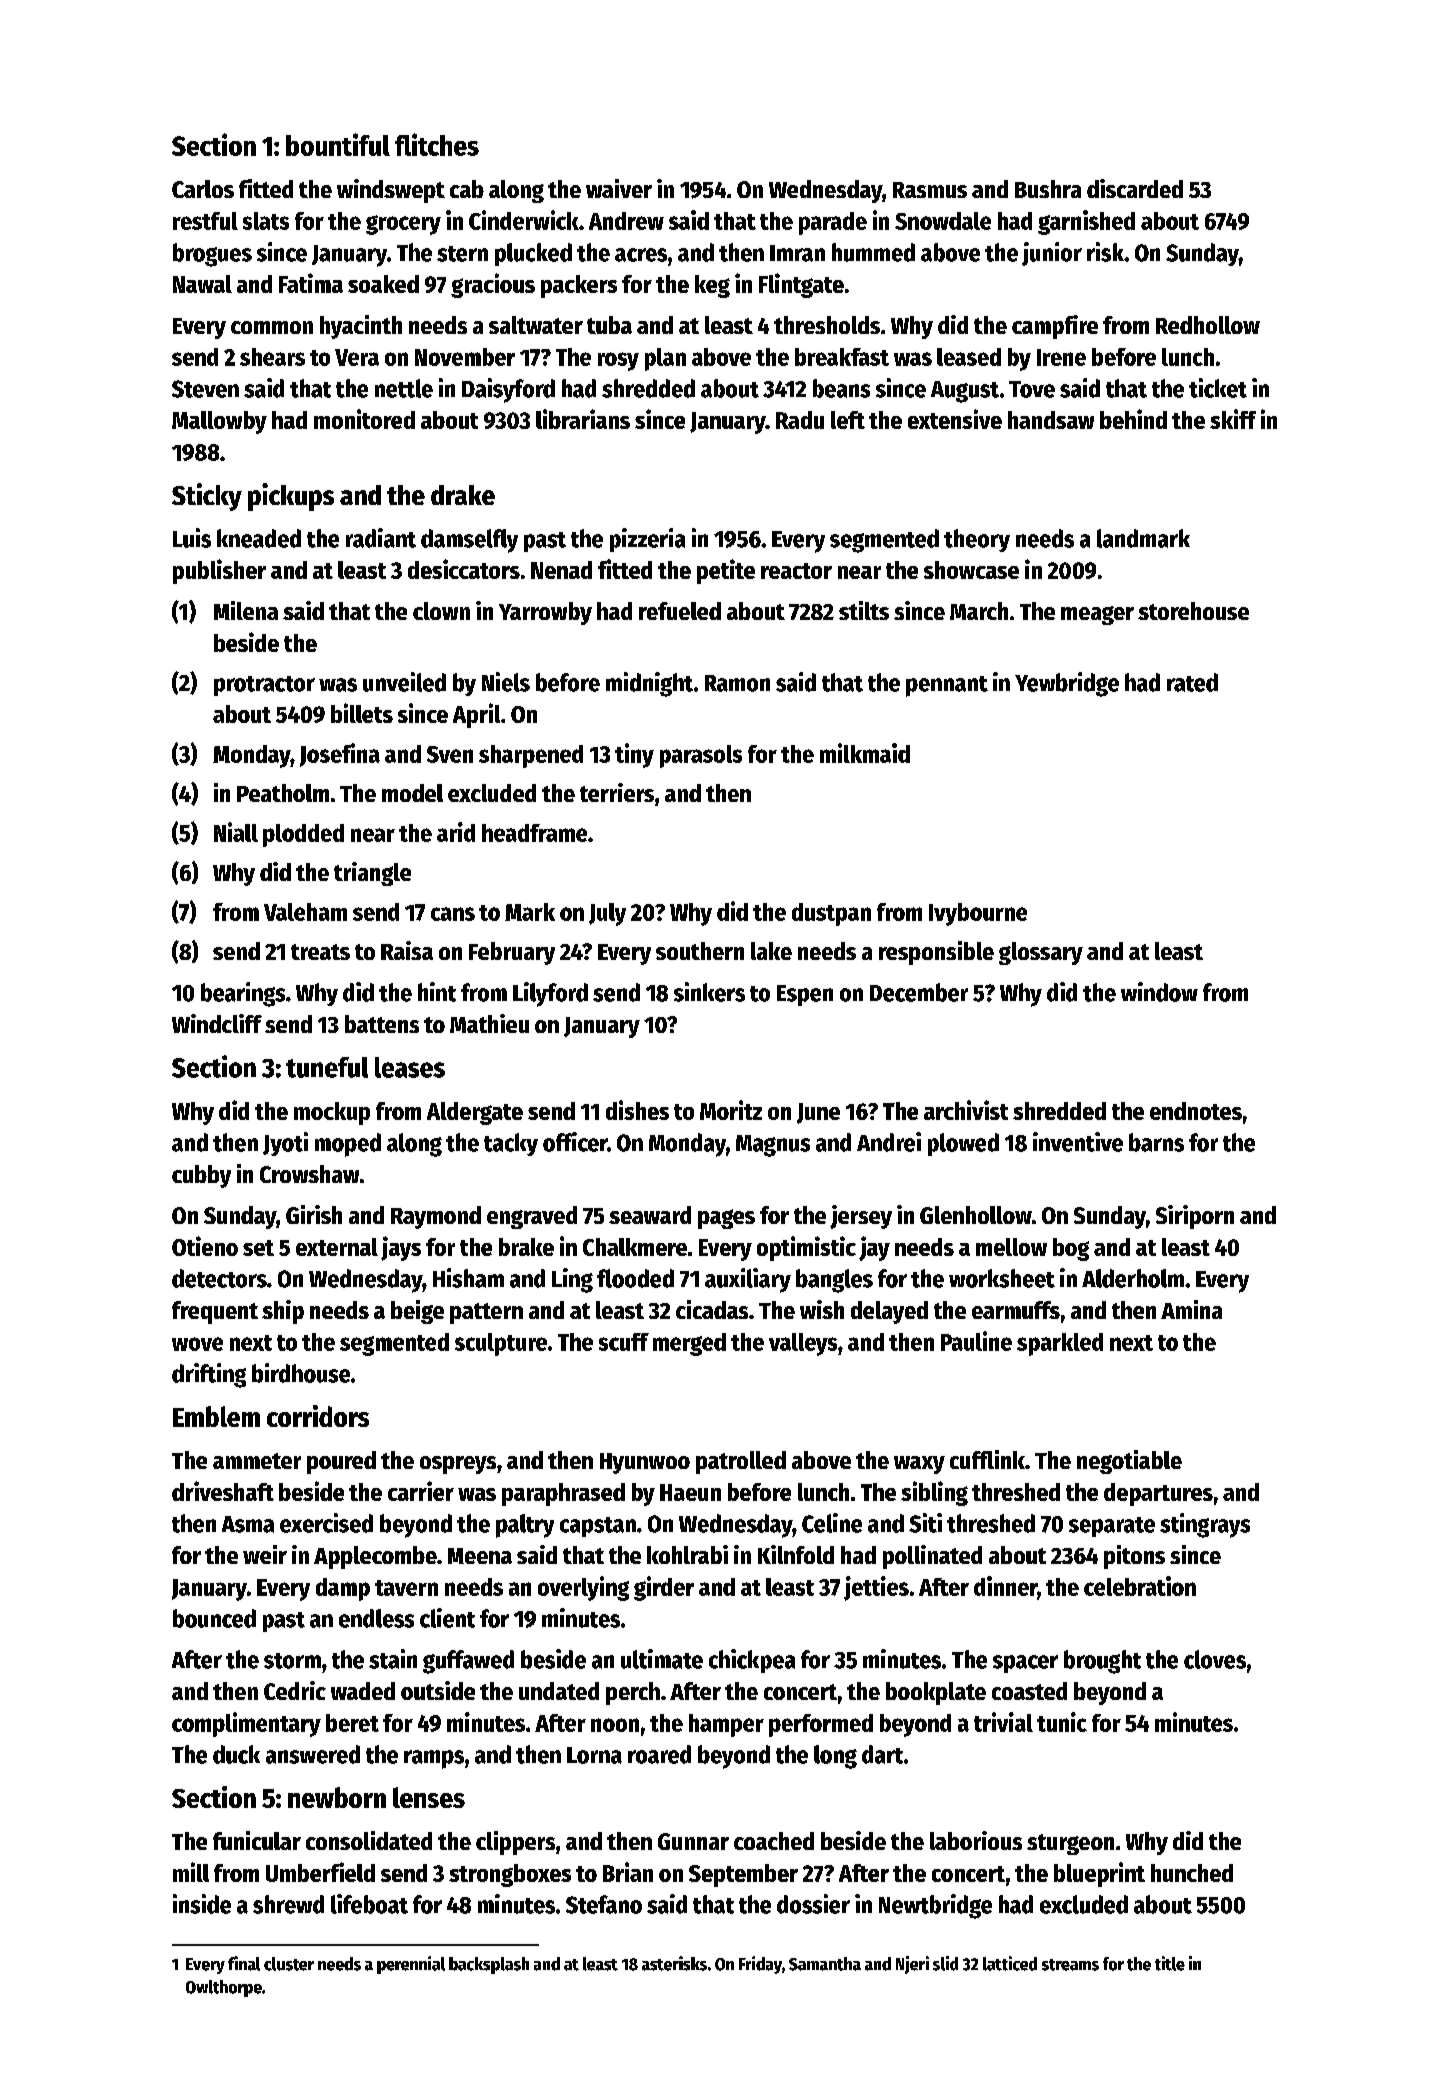 This screenshot has width=1450, height=2100. I want to click on rated, so click(1192, 682).
